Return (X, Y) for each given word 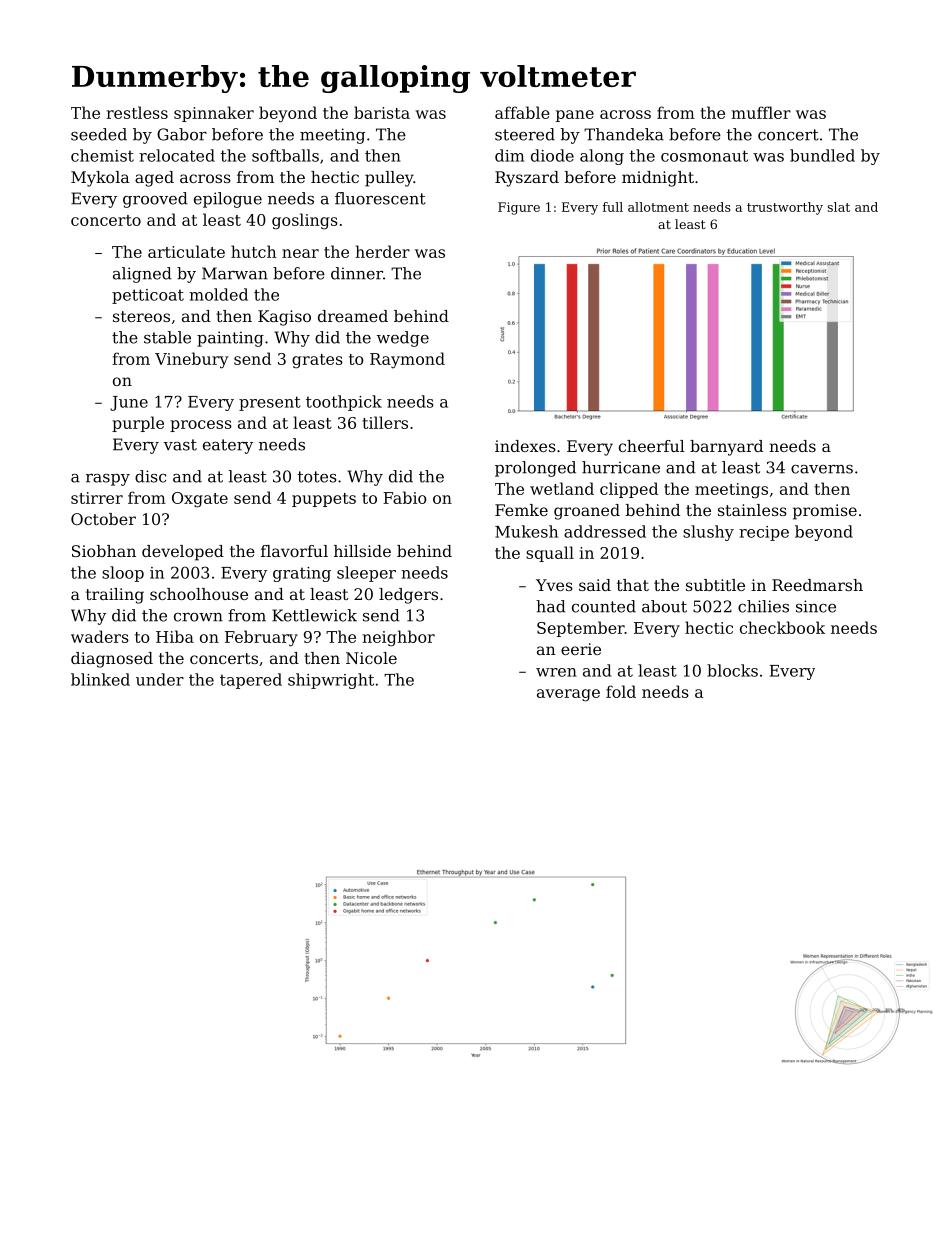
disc (150, 476)
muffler (761, 112)
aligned (142, 275)
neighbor (398, 638)
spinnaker (214, 114)
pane (575, 116)
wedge (403, 339)
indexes (525, 446)
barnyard (726, 448)
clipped (629, 490)
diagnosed (112, 660)
